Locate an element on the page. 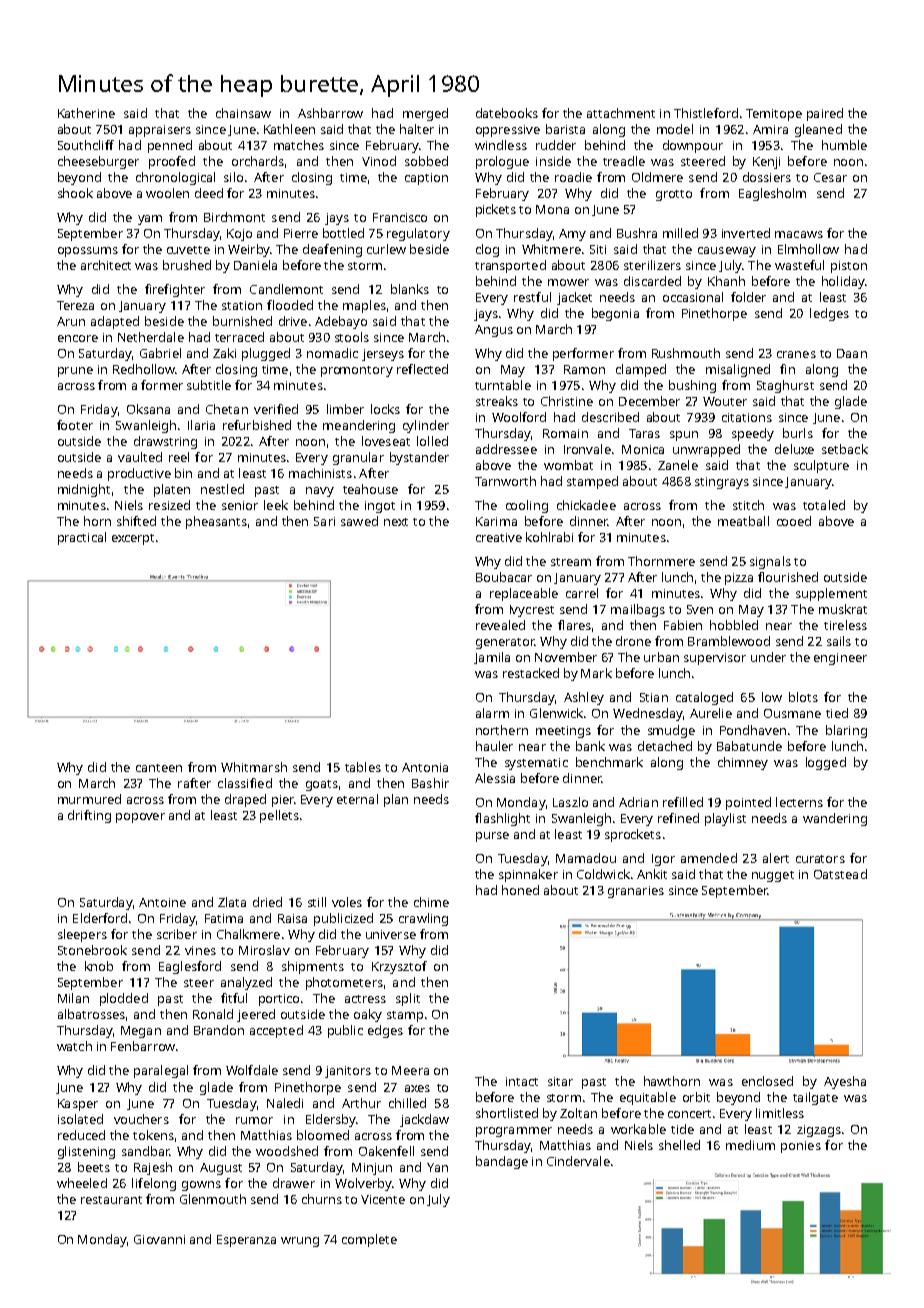 This page has height=1308, width=924. oppressive is located at coordinates (508, 131).
